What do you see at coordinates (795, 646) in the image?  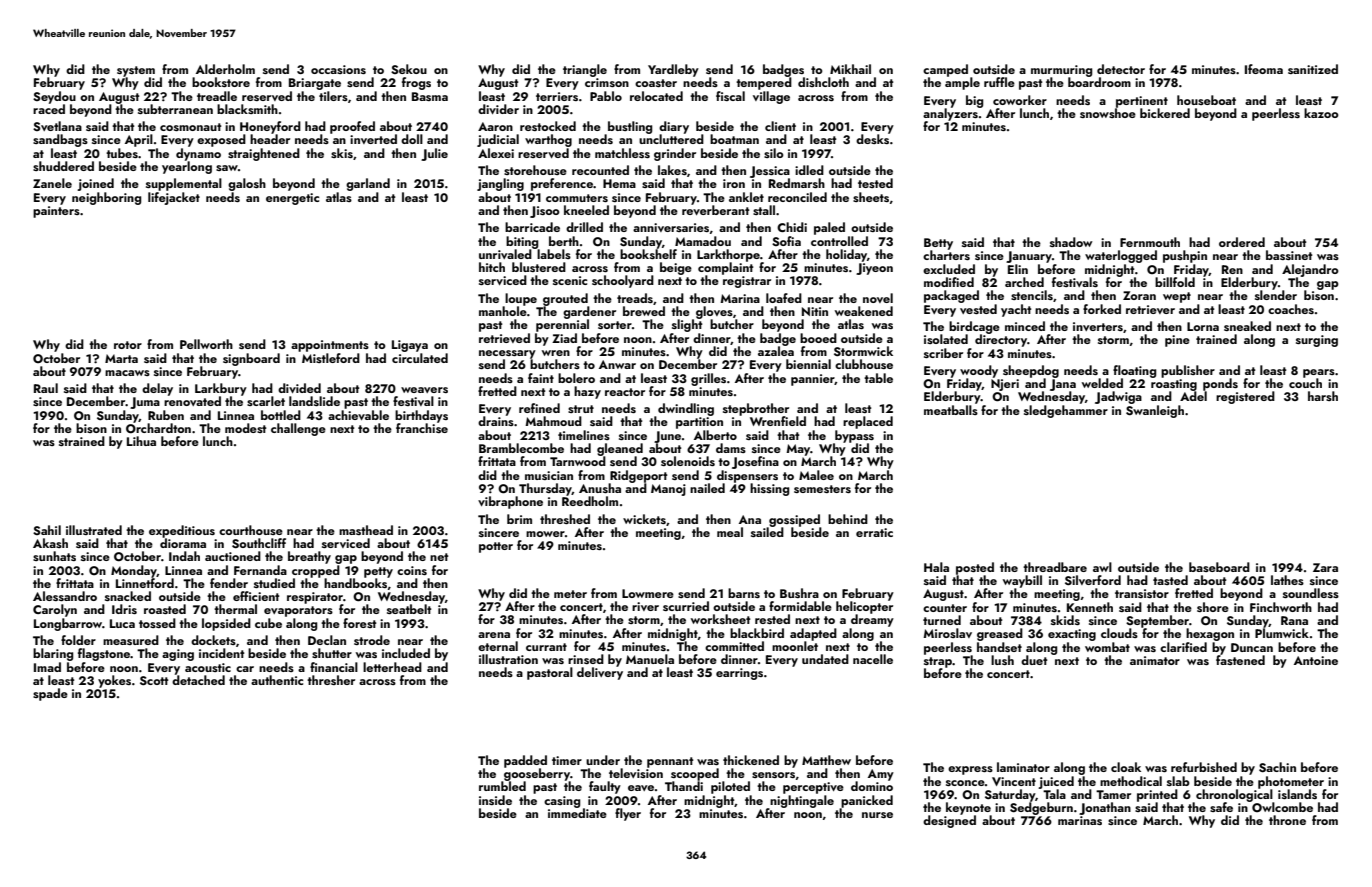 I see `moonlet` at bounding box center [795, 646].
